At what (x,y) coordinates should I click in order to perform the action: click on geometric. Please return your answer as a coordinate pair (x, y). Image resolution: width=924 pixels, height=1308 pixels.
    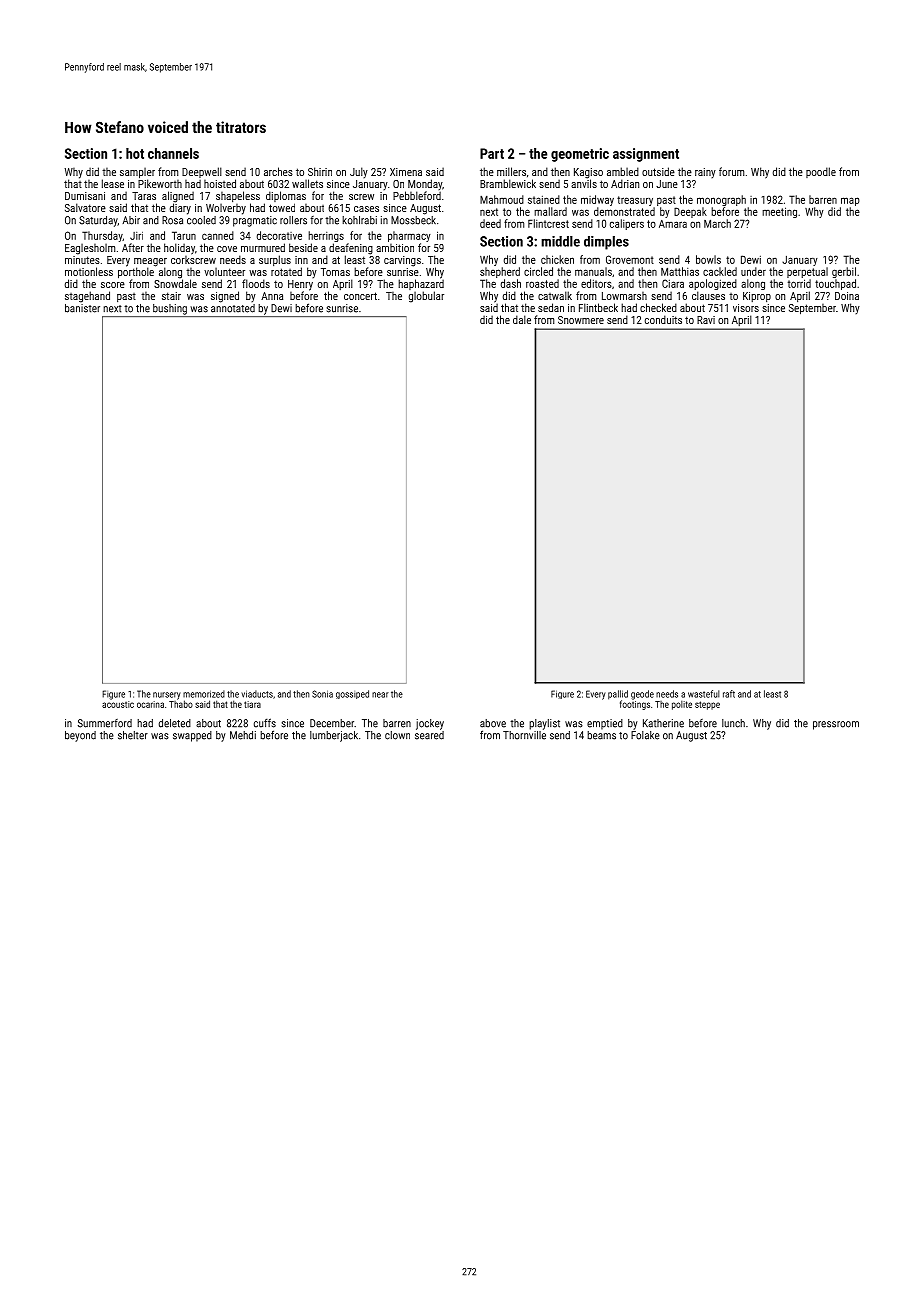
    Looking at the image, I should click on (580, 155).
